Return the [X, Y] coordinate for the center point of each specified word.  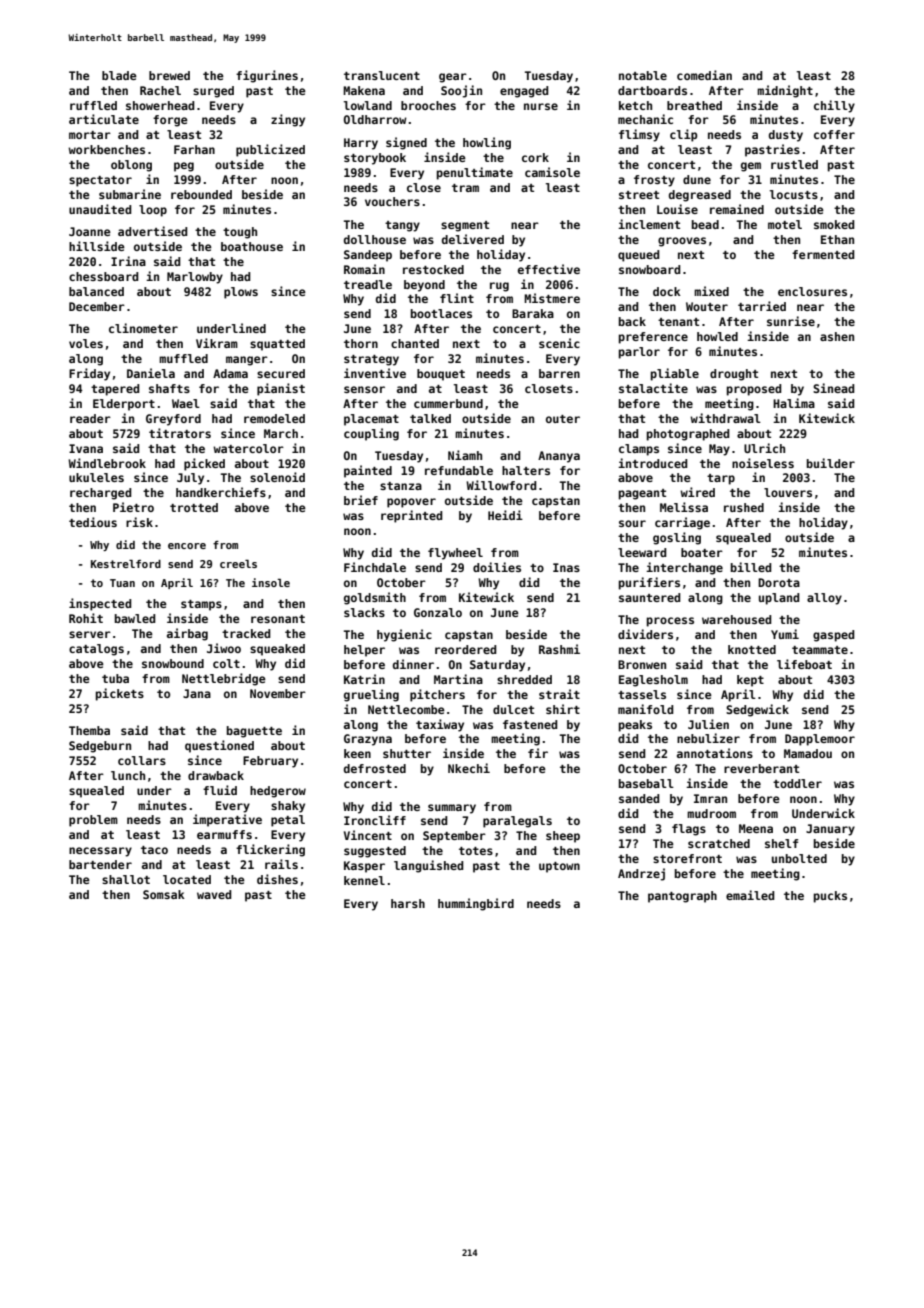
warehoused [737, 619]
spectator [100, 181]
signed [406, 143]
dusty [786, 136]
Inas [566, 567]
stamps [201, 605]
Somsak [164, 894]
